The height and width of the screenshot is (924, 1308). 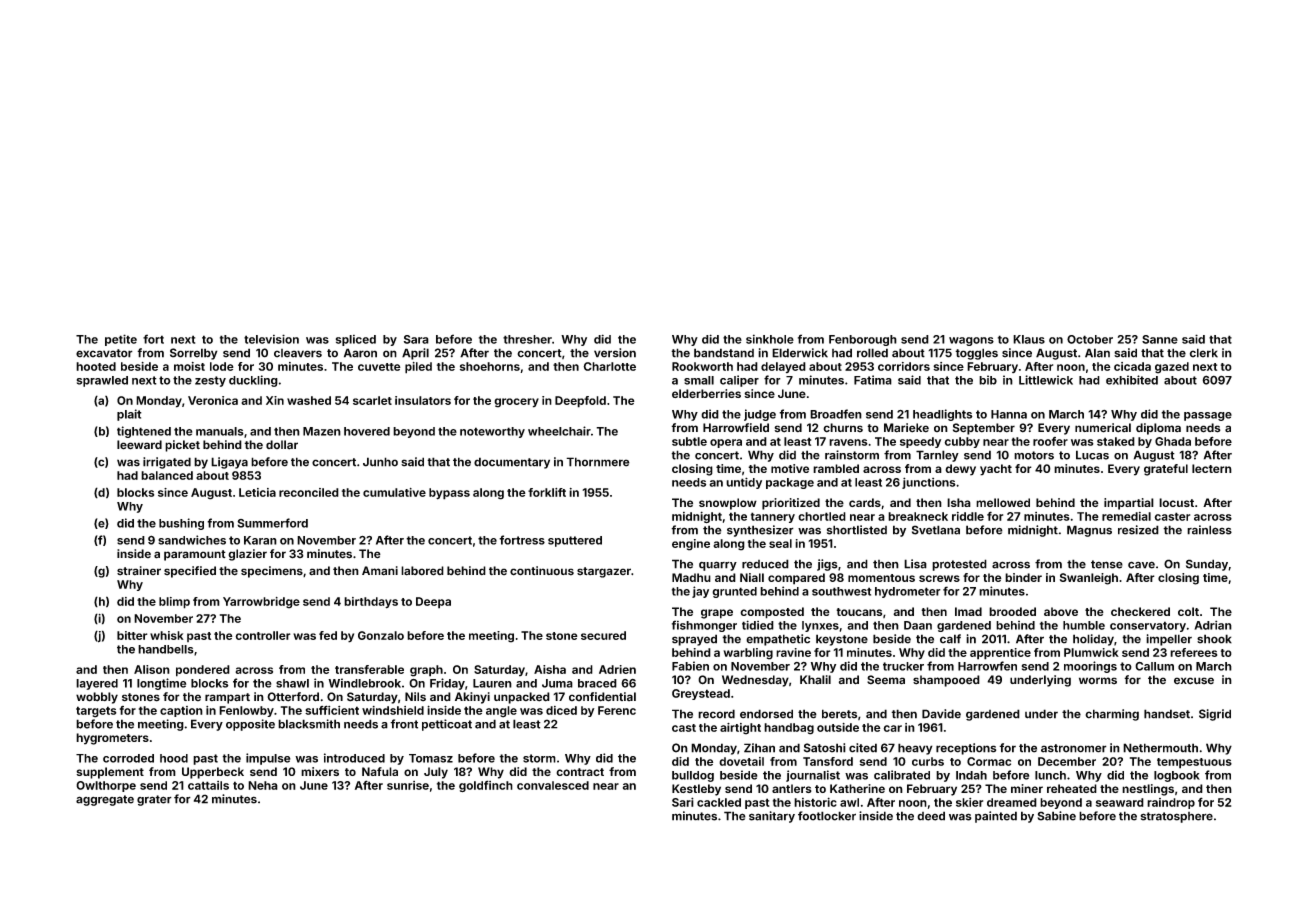 I want to click on sputtered, so click(x=575, y=541).
